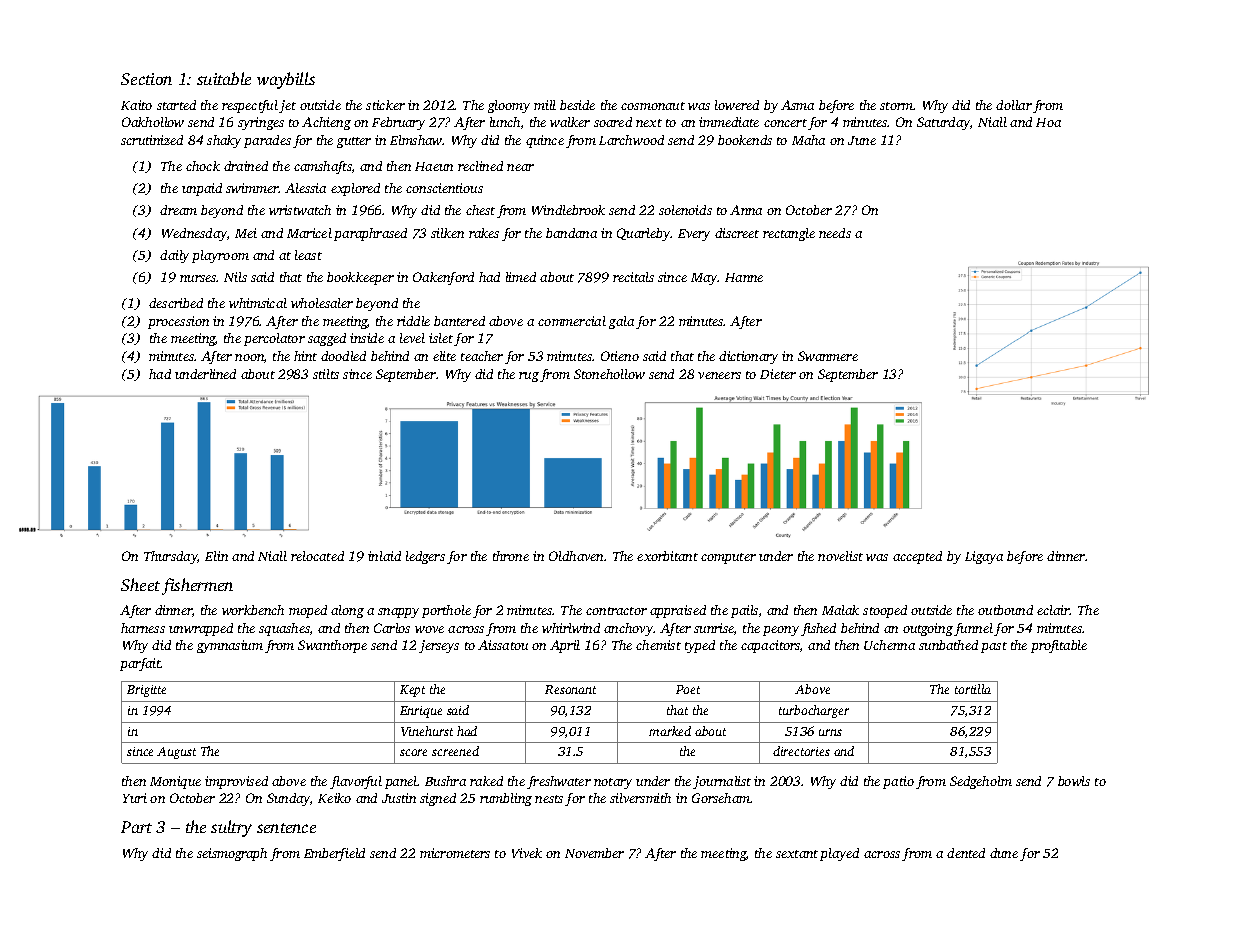  What do you see at coordinates (1048, 122) in the screenshot?
I see `Hoa` at bounding box center [1048, 122].
